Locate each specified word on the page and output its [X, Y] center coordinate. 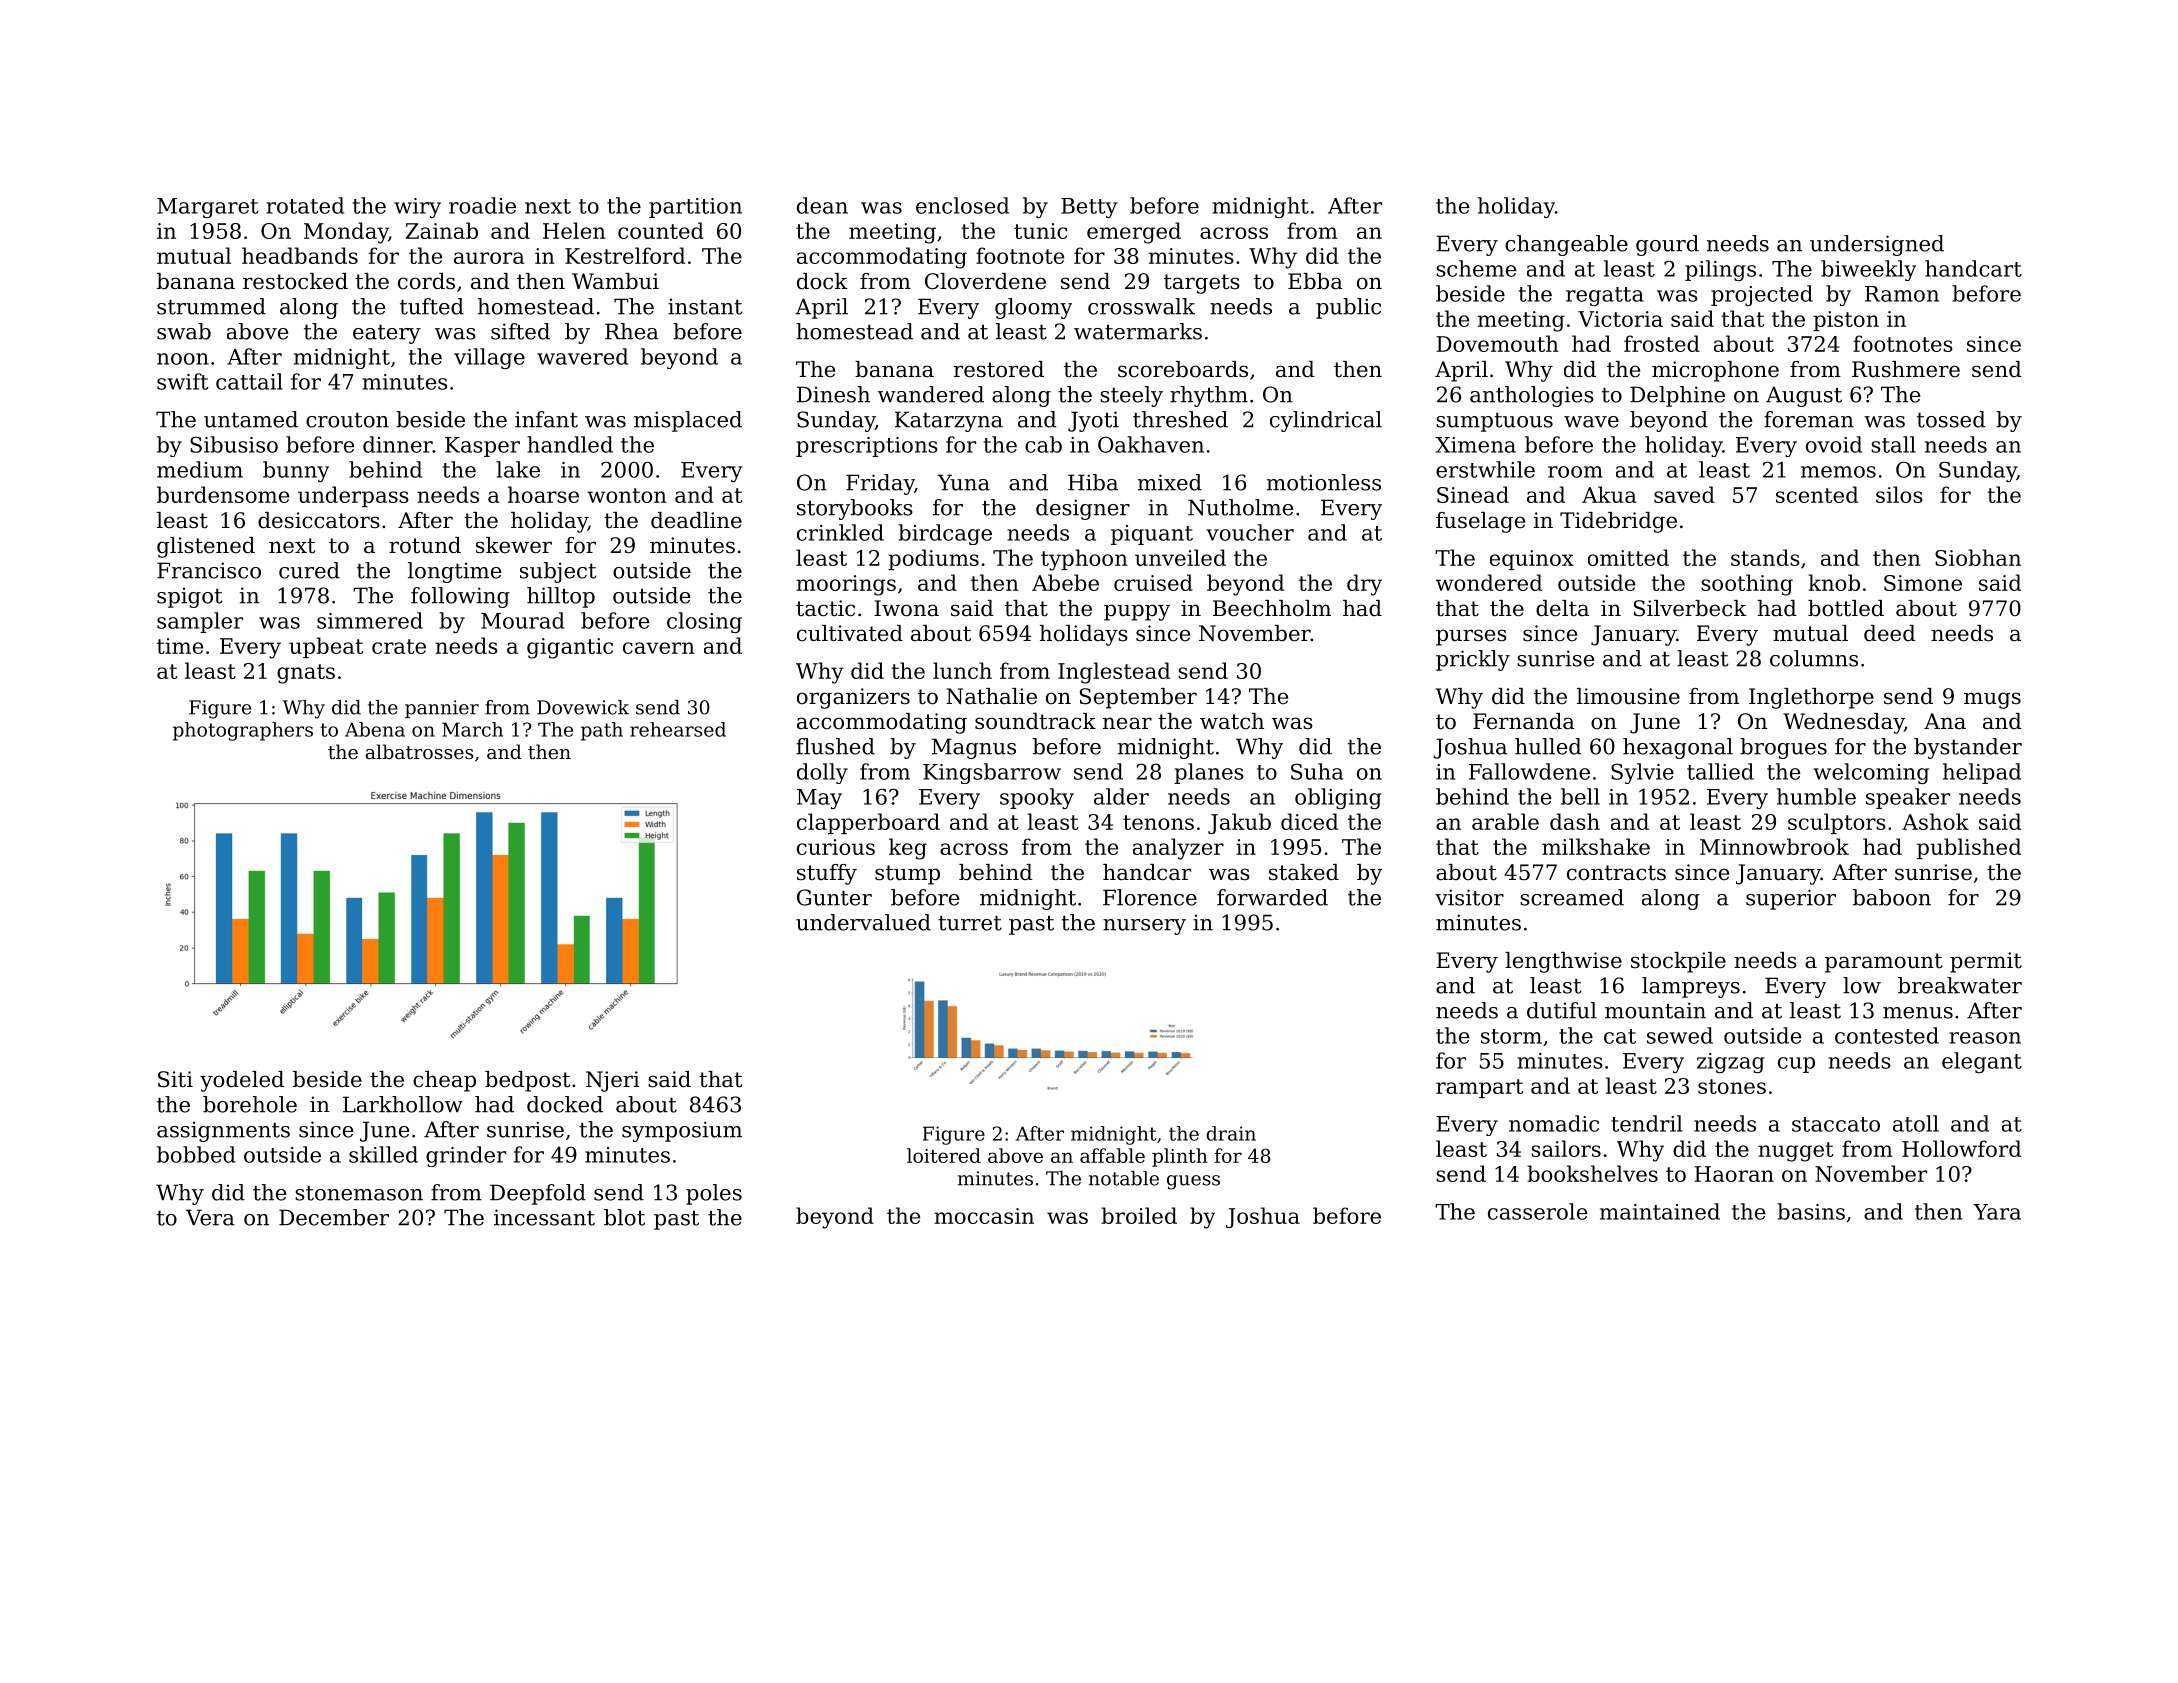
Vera [210, 1217]
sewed [1680, 1035]
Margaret [208, 208]
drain [1231, 1133]
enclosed [962, 205]
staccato [1836, 1124]
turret [970, 923]
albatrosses [419, 751]
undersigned [1877, 245]
